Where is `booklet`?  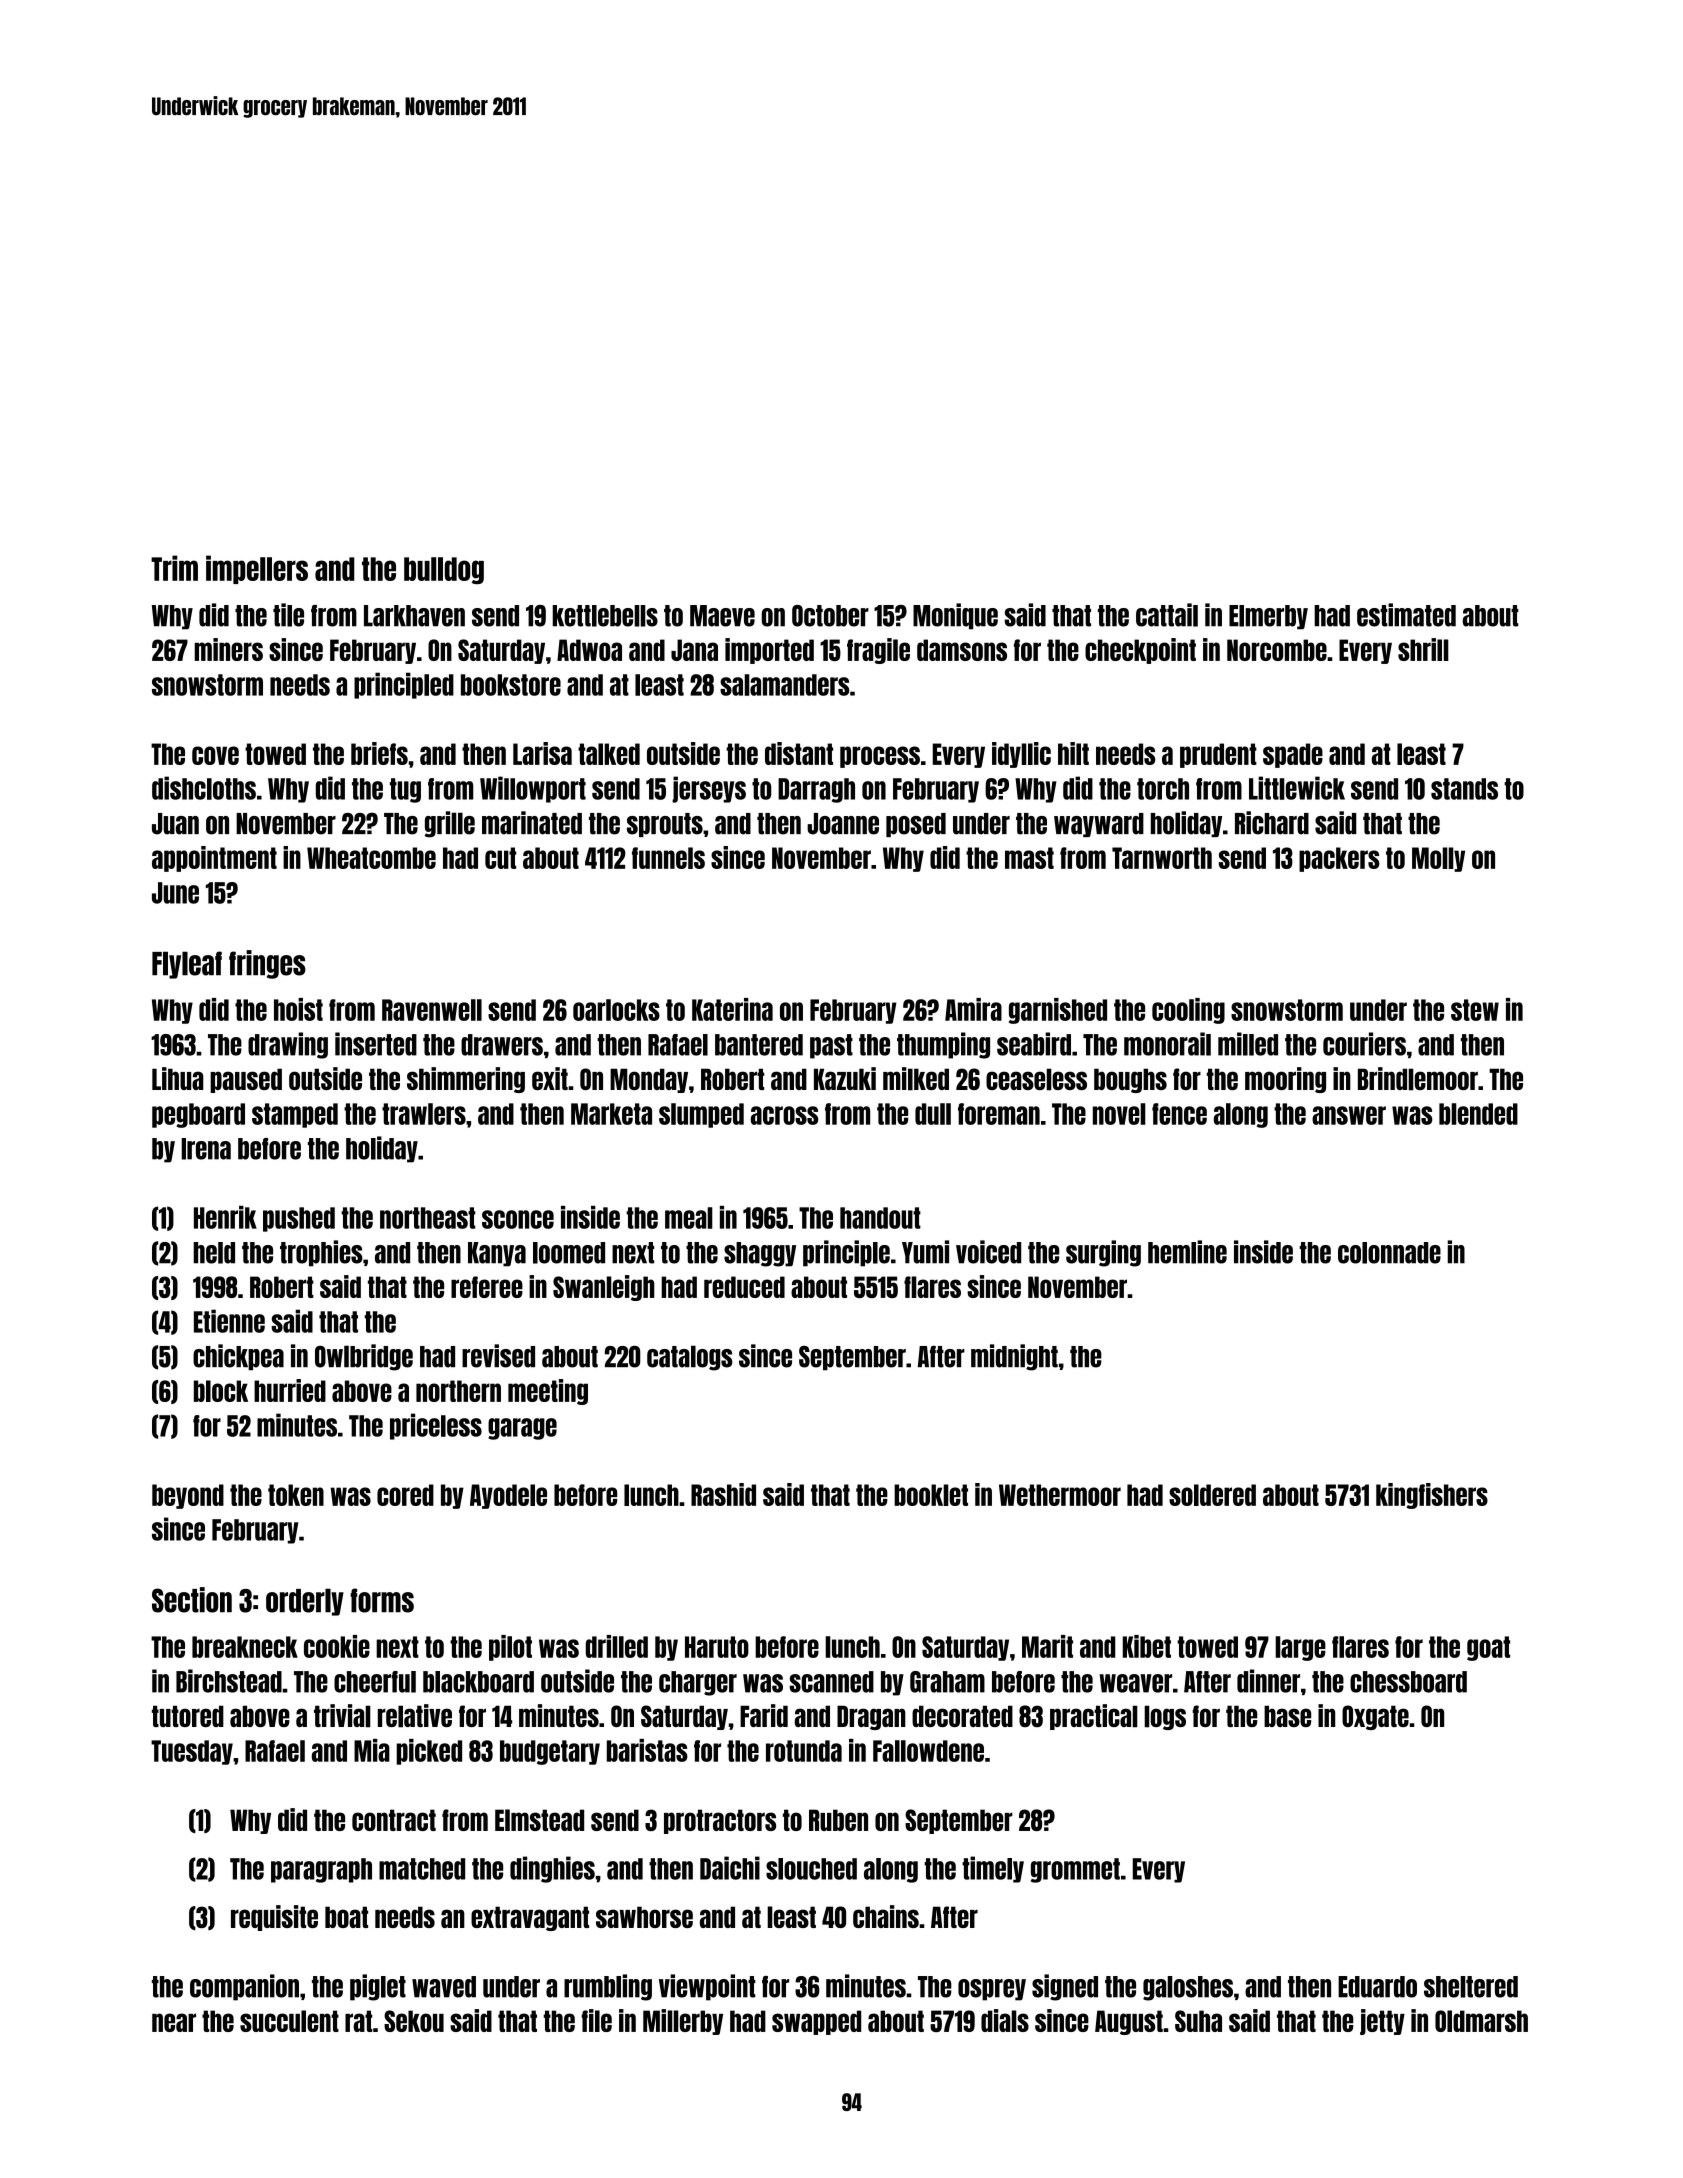 booklet is located at coordinates (931, 1495).
